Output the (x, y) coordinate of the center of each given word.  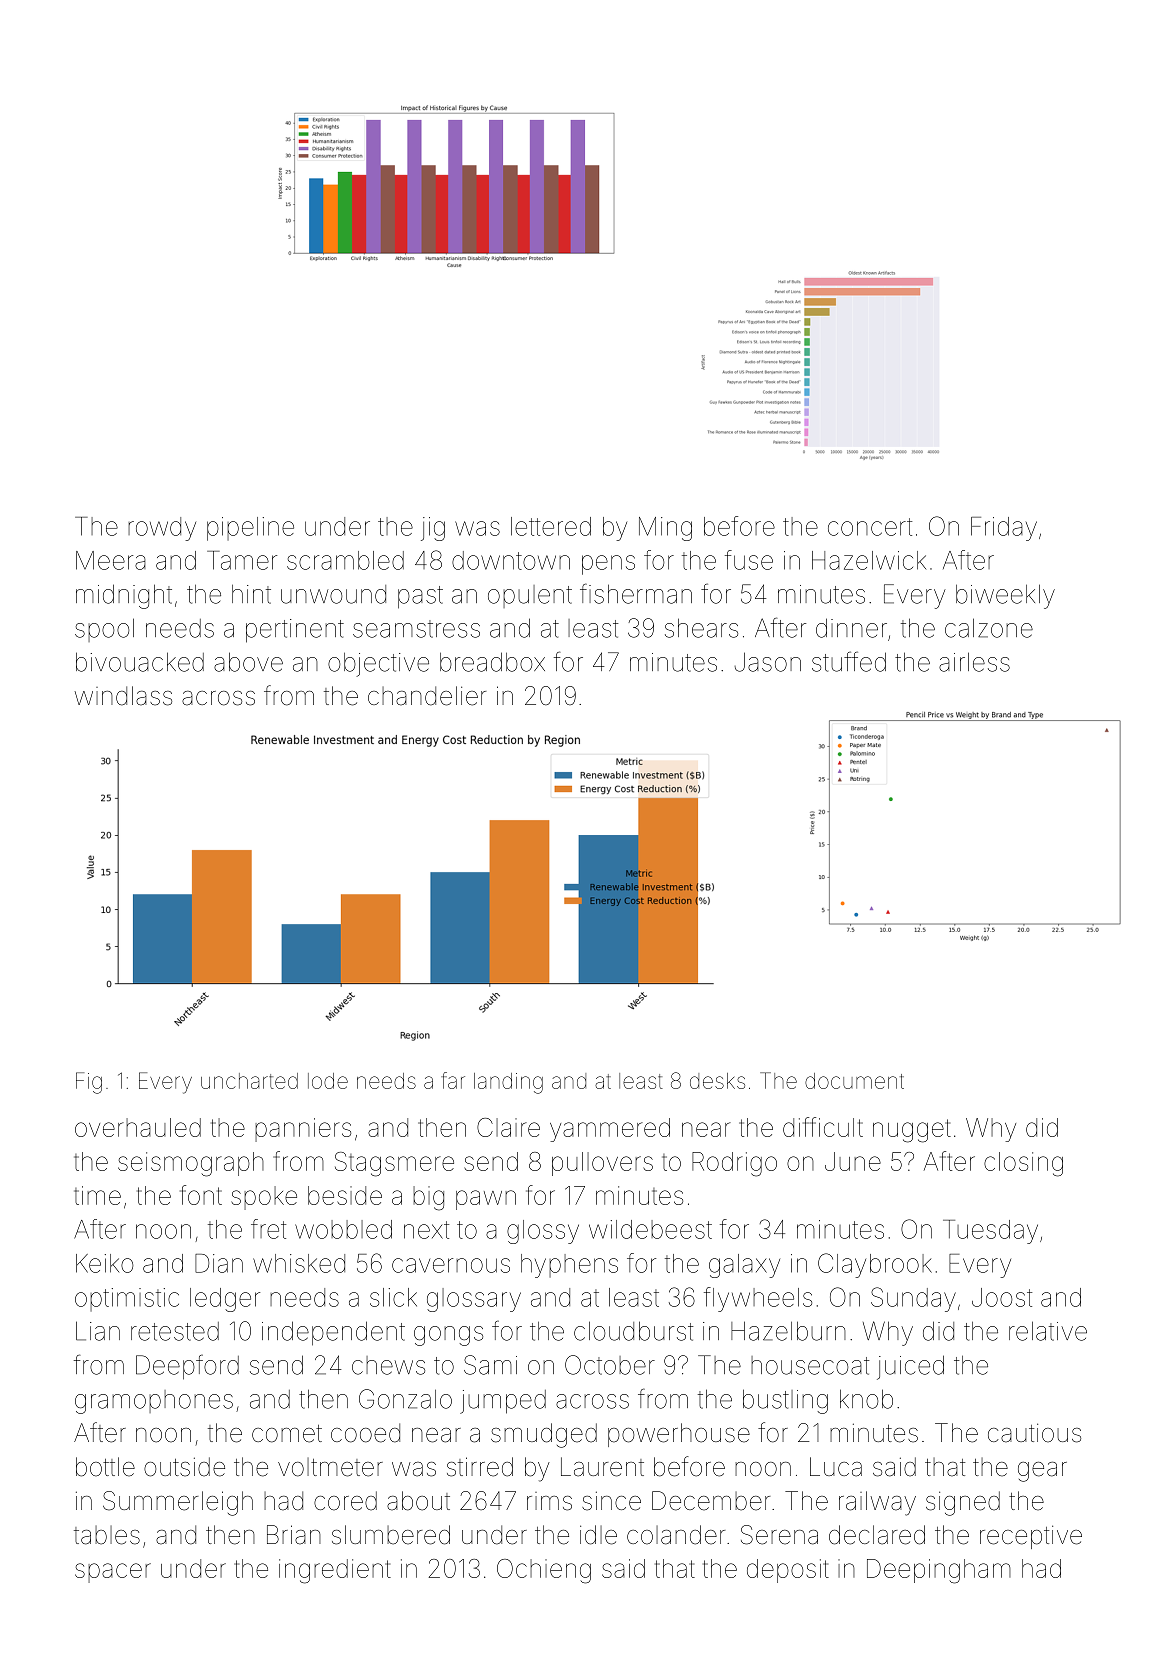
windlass (123, 696)
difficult (823, 1127)
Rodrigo (734, 1164)
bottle (105, 1467)
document (854, 1081)
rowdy (162, 529)
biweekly (1005, 596)
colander (676, 1535)
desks (717, 1081)
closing (1023, 1164)
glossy (543, 1232)
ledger (225, 1300)
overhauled (138, 1127)
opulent (530, 596)
